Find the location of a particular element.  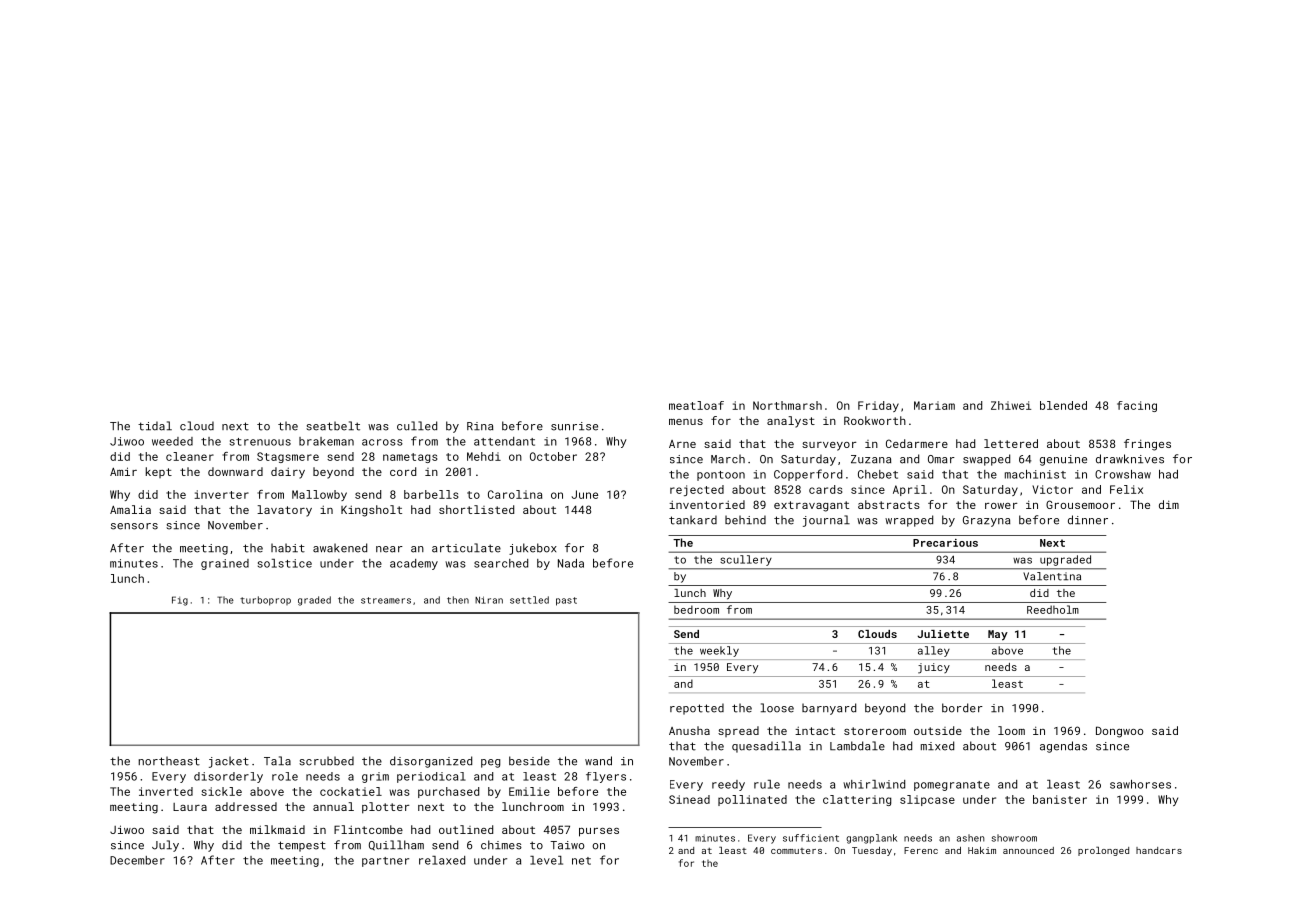

annual is located at coordinates (333, 806).
